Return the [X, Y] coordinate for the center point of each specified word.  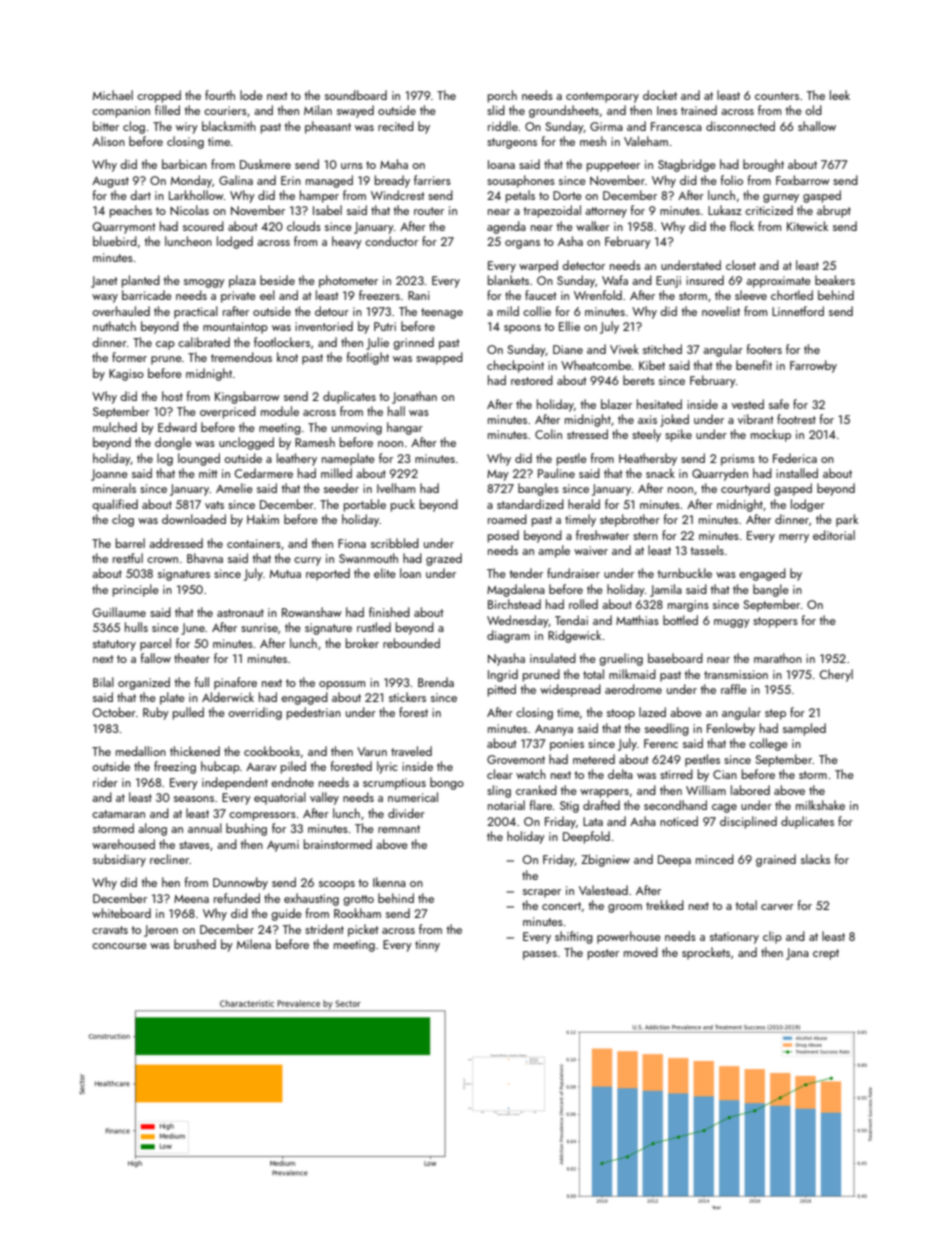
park [847, 520]
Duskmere [265, 164]
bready [392, 181]
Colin [548, 434]
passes [540, 955]
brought [763, 165]
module [280, 411]
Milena [254, 944]
